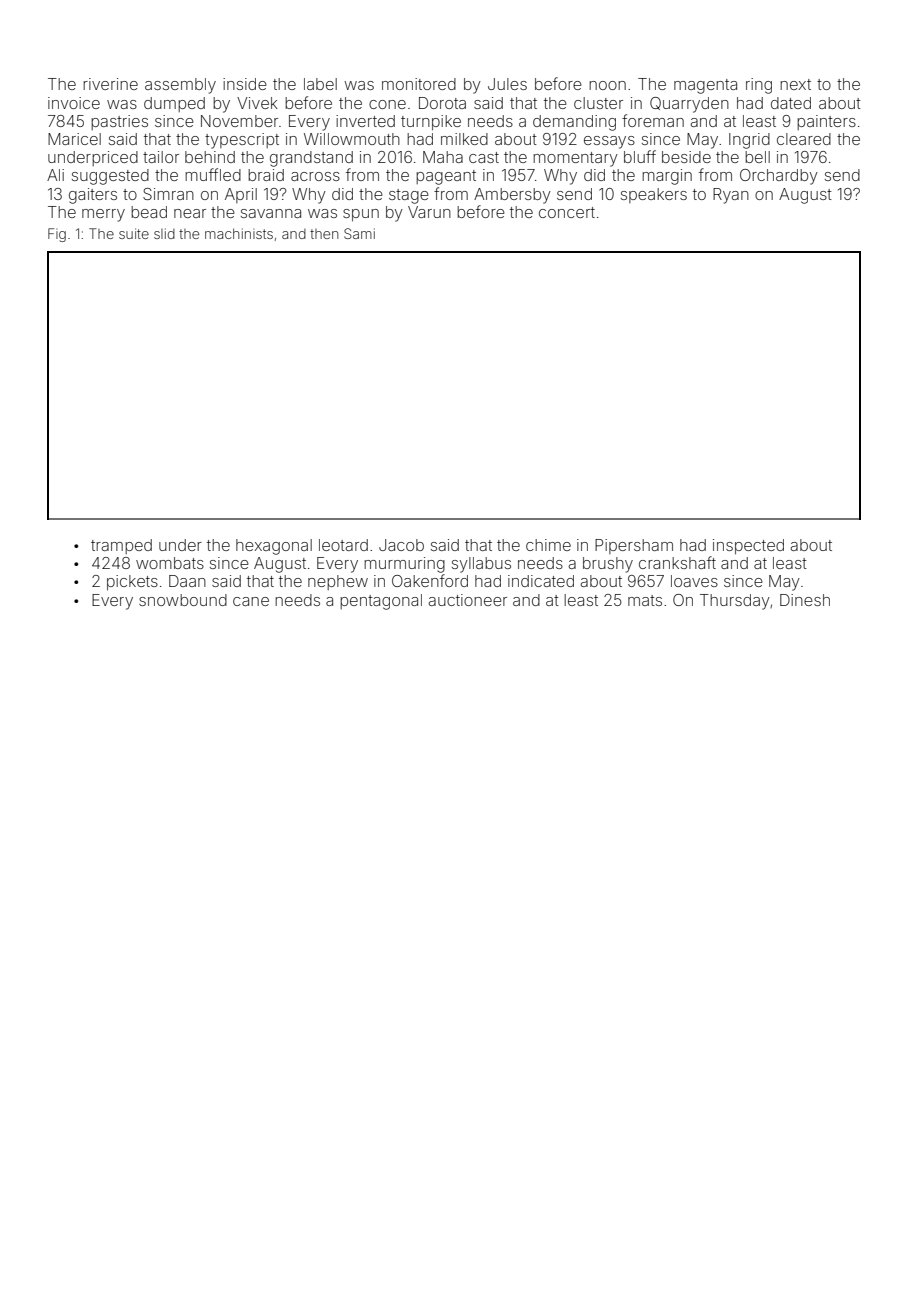 The height and width of the page is (1316, 908). What do you see at coordinates (190, 213) in the page?
I see `near` at bounding box center [190, 213].
